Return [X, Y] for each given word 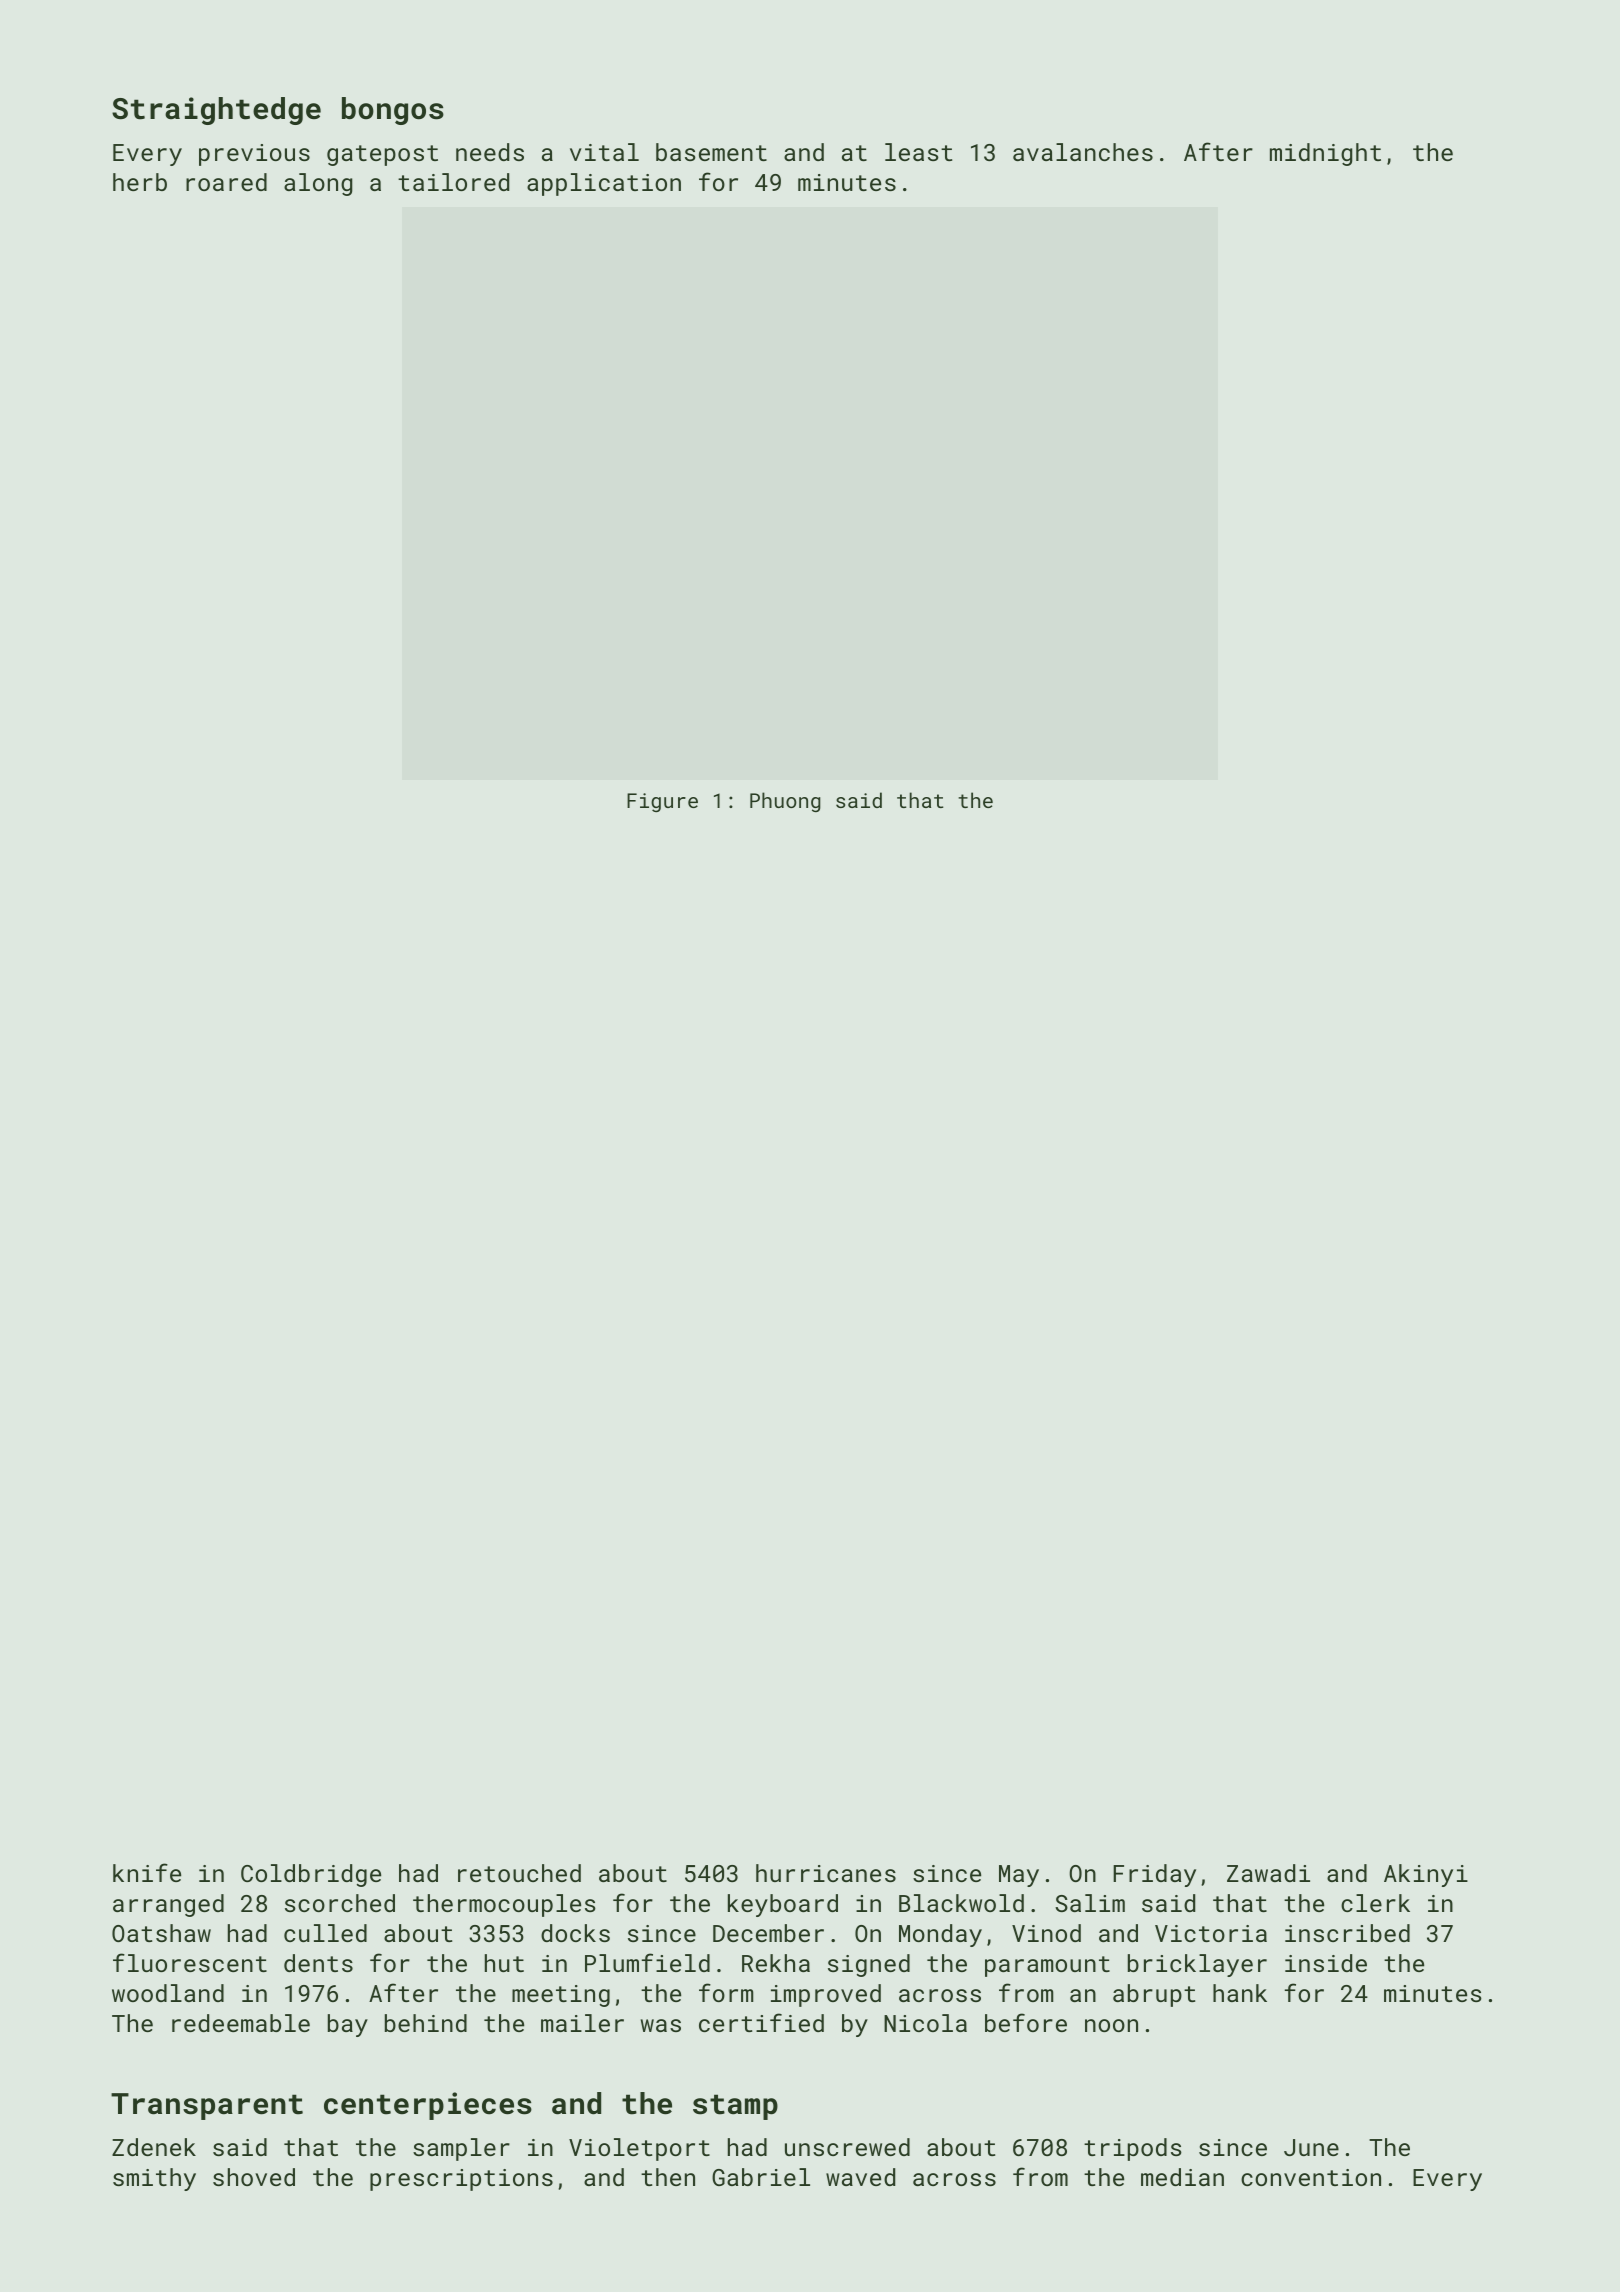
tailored [453, 182]
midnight [1325, 154]
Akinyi [1426, 1875]
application [604, 184]
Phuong [785, 802]
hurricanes [826, 1873]
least [918, 152]
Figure [662, 802]
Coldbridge [311, 1875]
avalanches [1083, 152]
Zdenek [154, 2147]
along [318, 184]
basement [711, 152]
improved [826, 1995]
